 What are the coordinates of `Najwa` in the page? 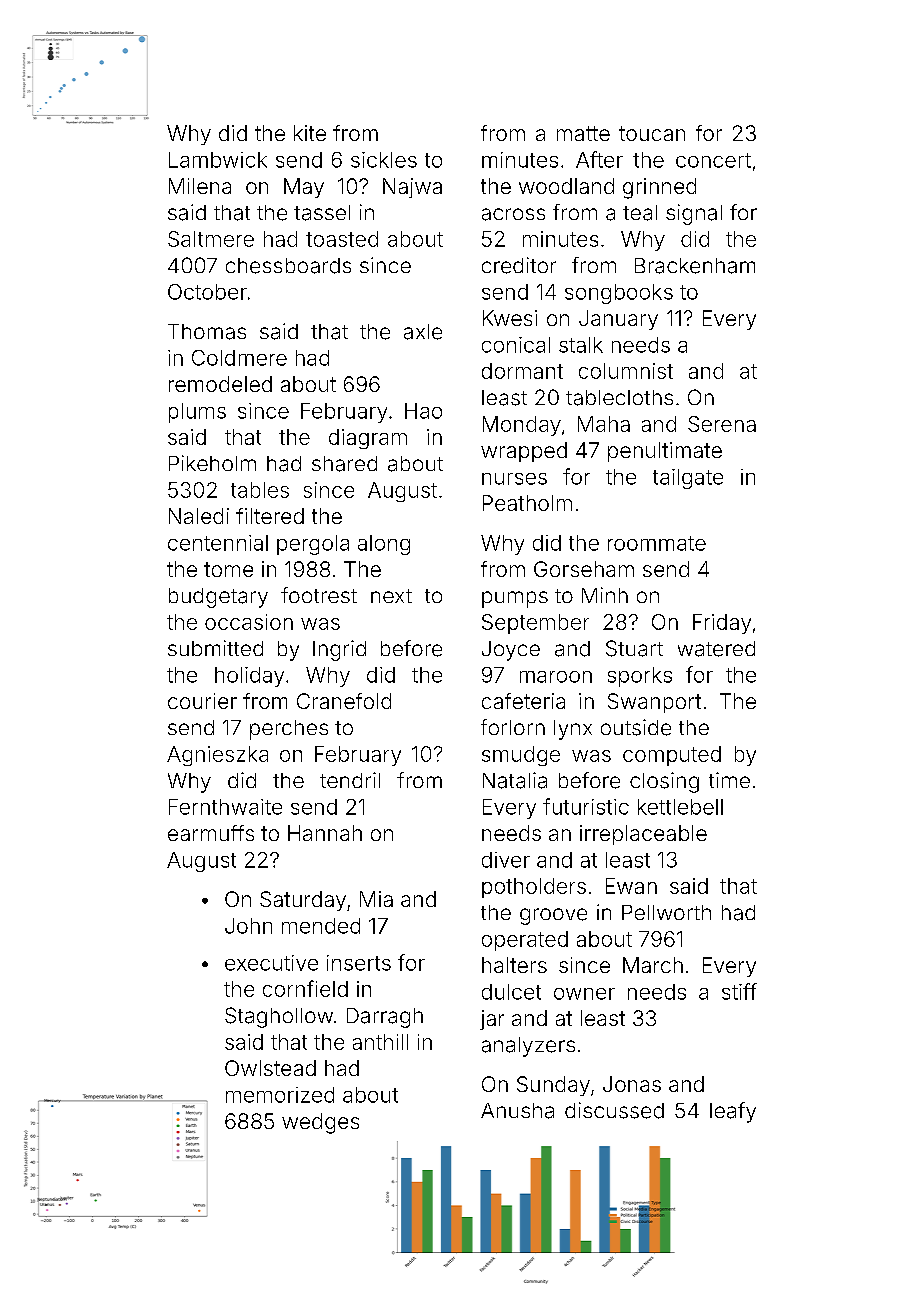 It's located at (412, 188).
